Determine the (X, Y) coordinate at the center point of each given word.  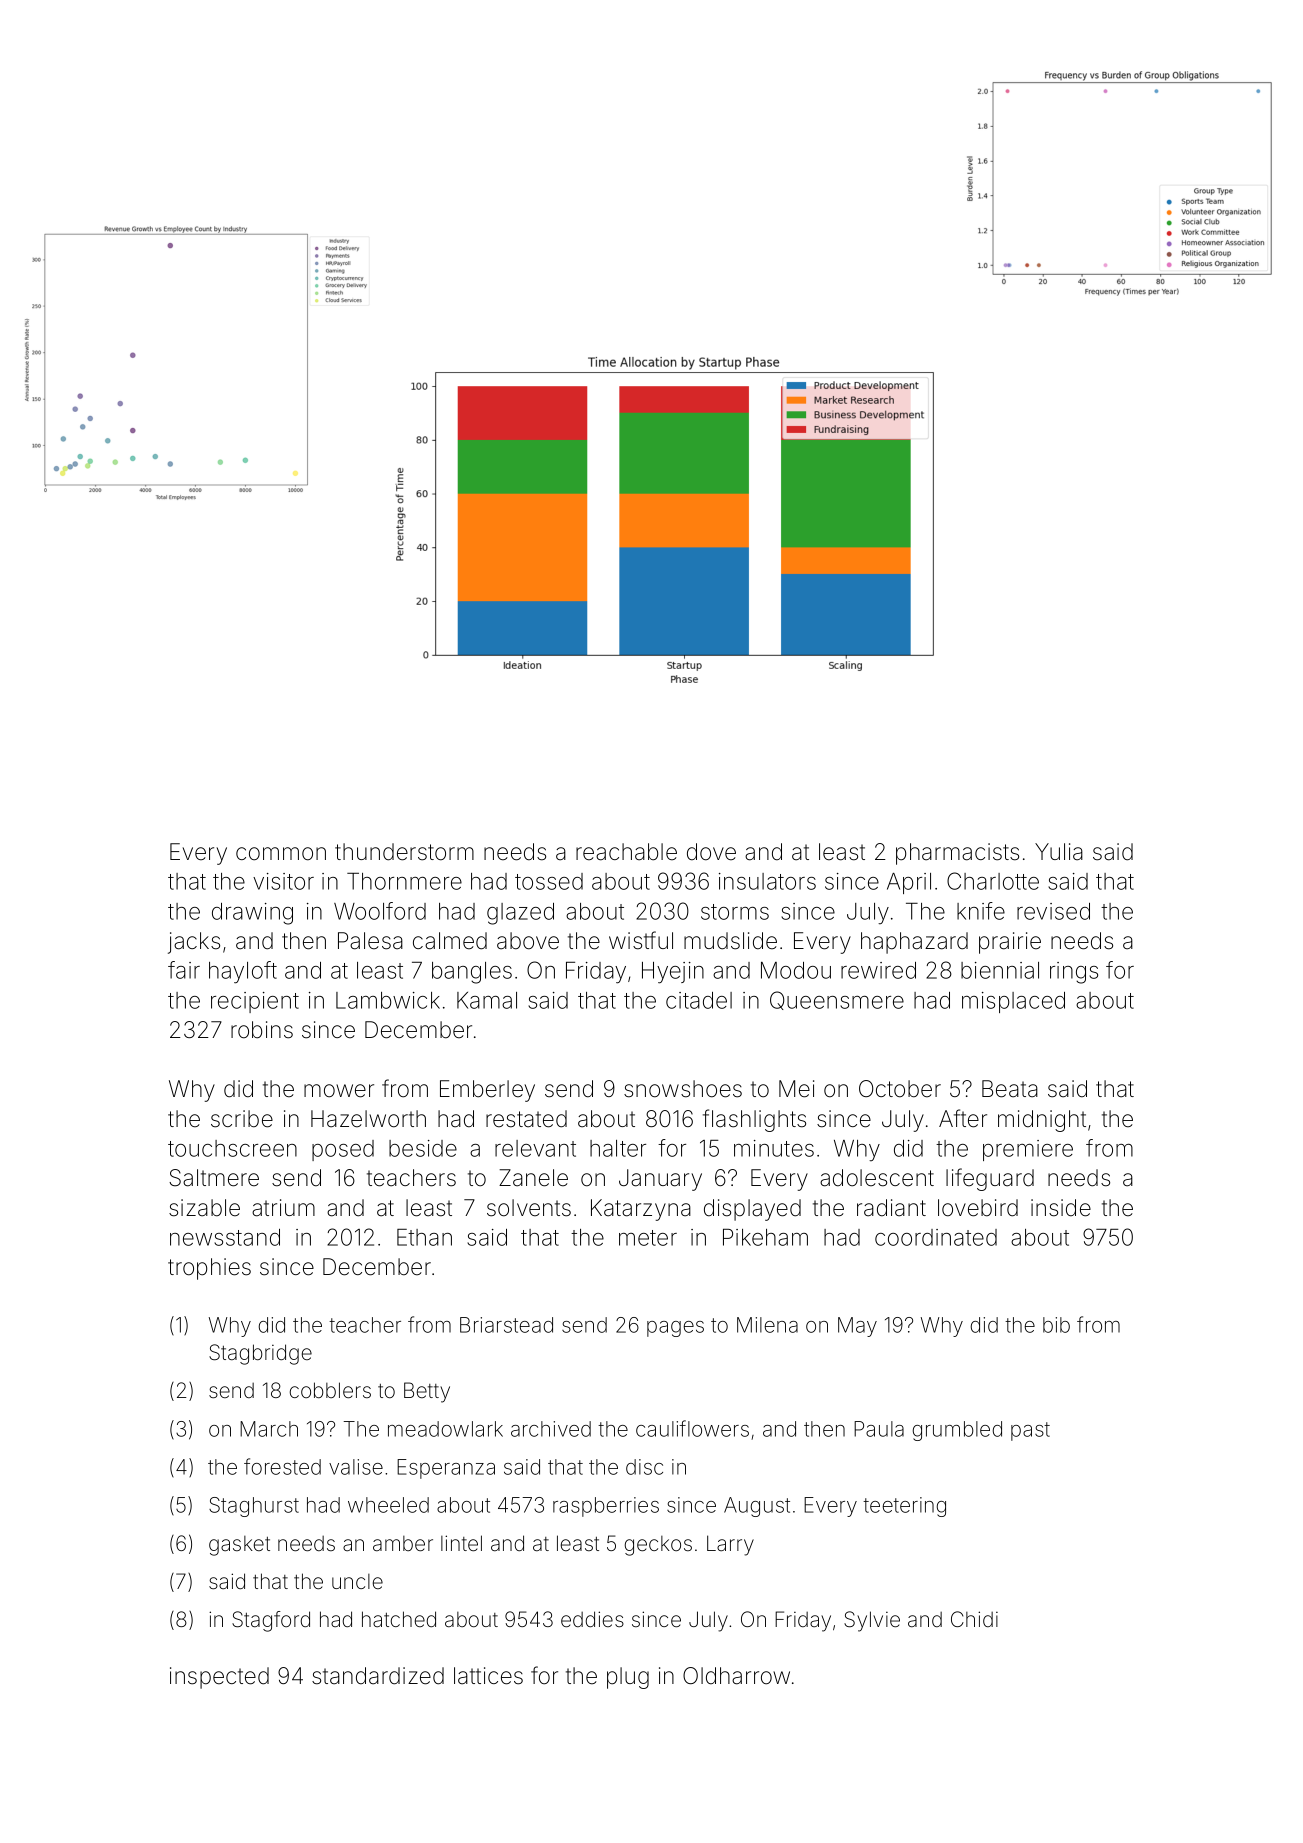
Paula (879, 1429)
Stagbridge (260, 1354)
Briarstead (506, 1325)
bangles (472, 973)
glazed (520, 914)
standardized (378, 1676)
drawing (252, 914)
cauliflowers (692, 1428)
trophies (209, 1269)
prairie (1010, 943)
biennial (1000, 970)
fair (184, 970)
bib (1056, 1325)
